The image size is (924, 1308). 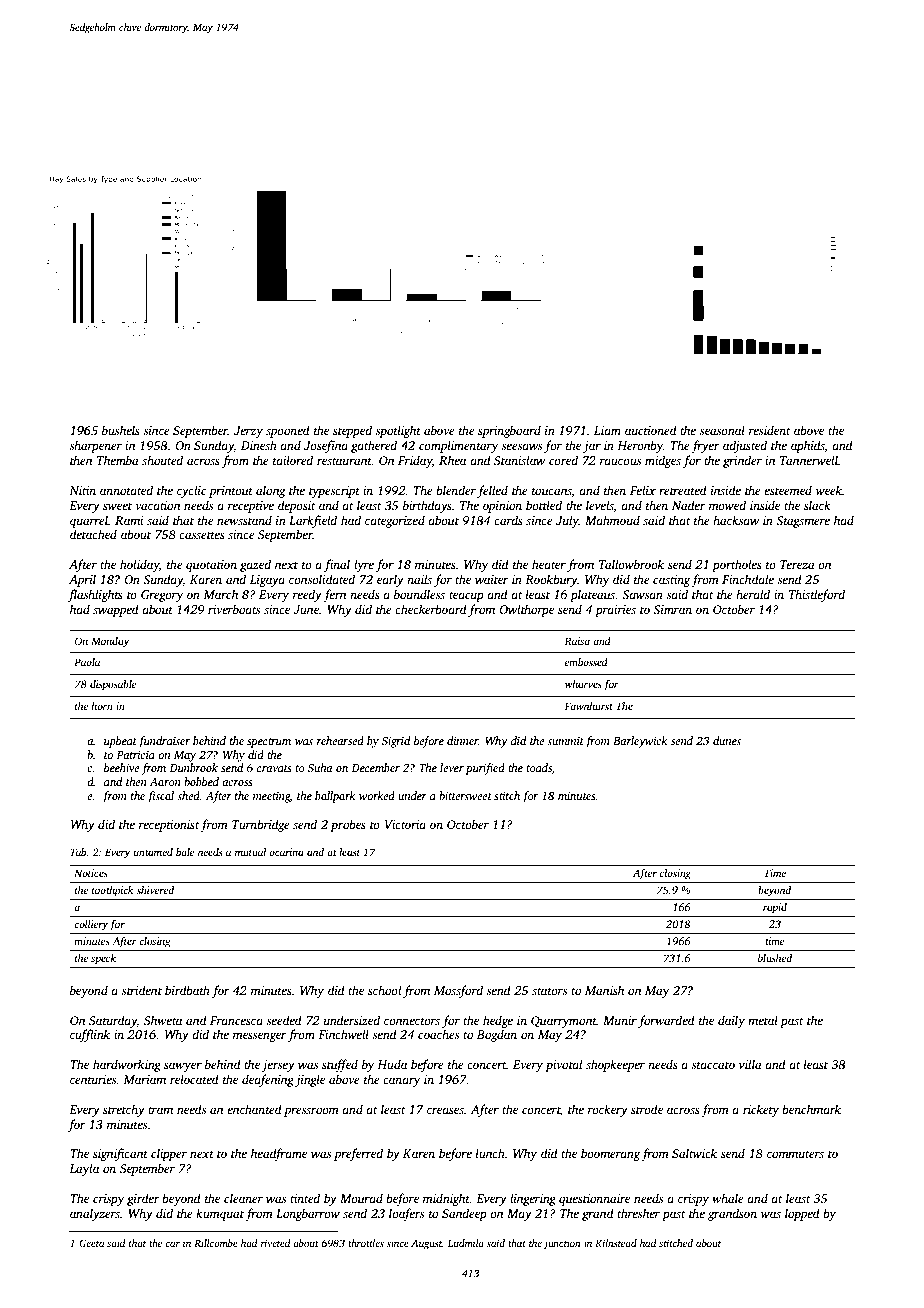 I want to click on dunes, so click(x=727, y=740).
